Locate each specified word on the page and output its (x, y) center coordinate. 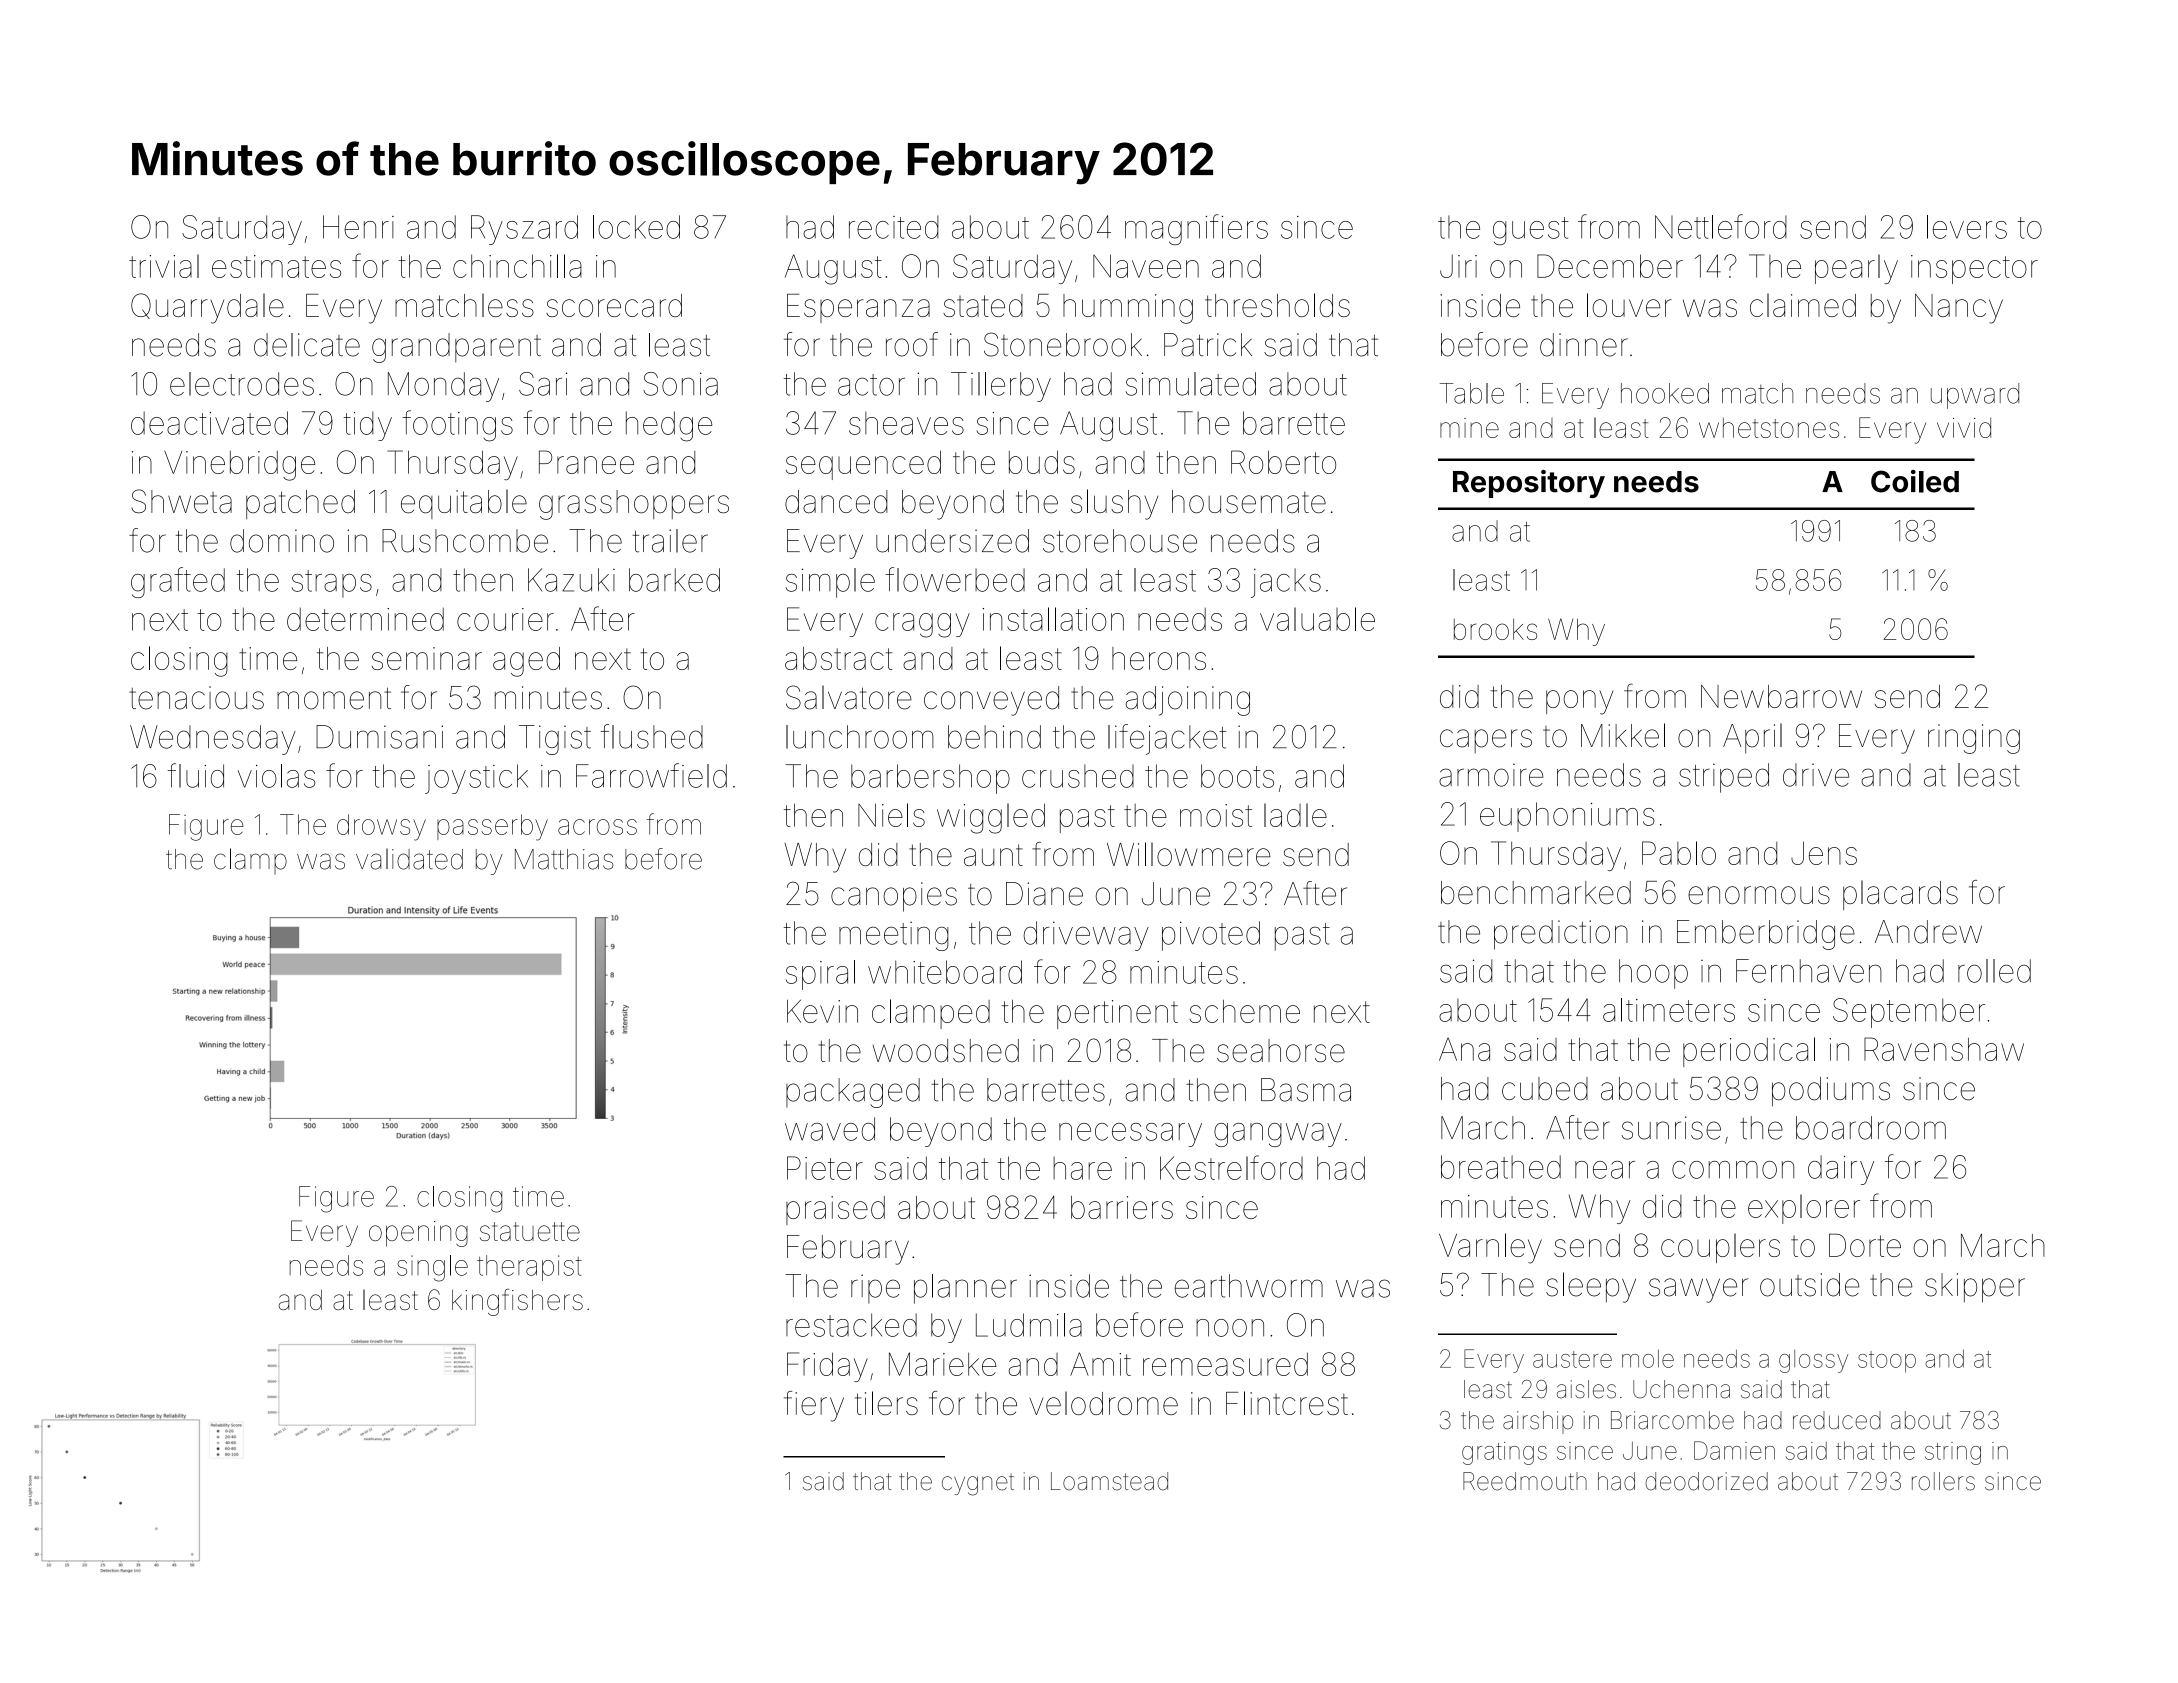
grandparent (456, 348)
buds (1042, 462)
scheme (1245, 1011)
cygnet (978, 1485)
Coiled (1915, 481)
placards (1900, 895)
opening (418, 1234)
